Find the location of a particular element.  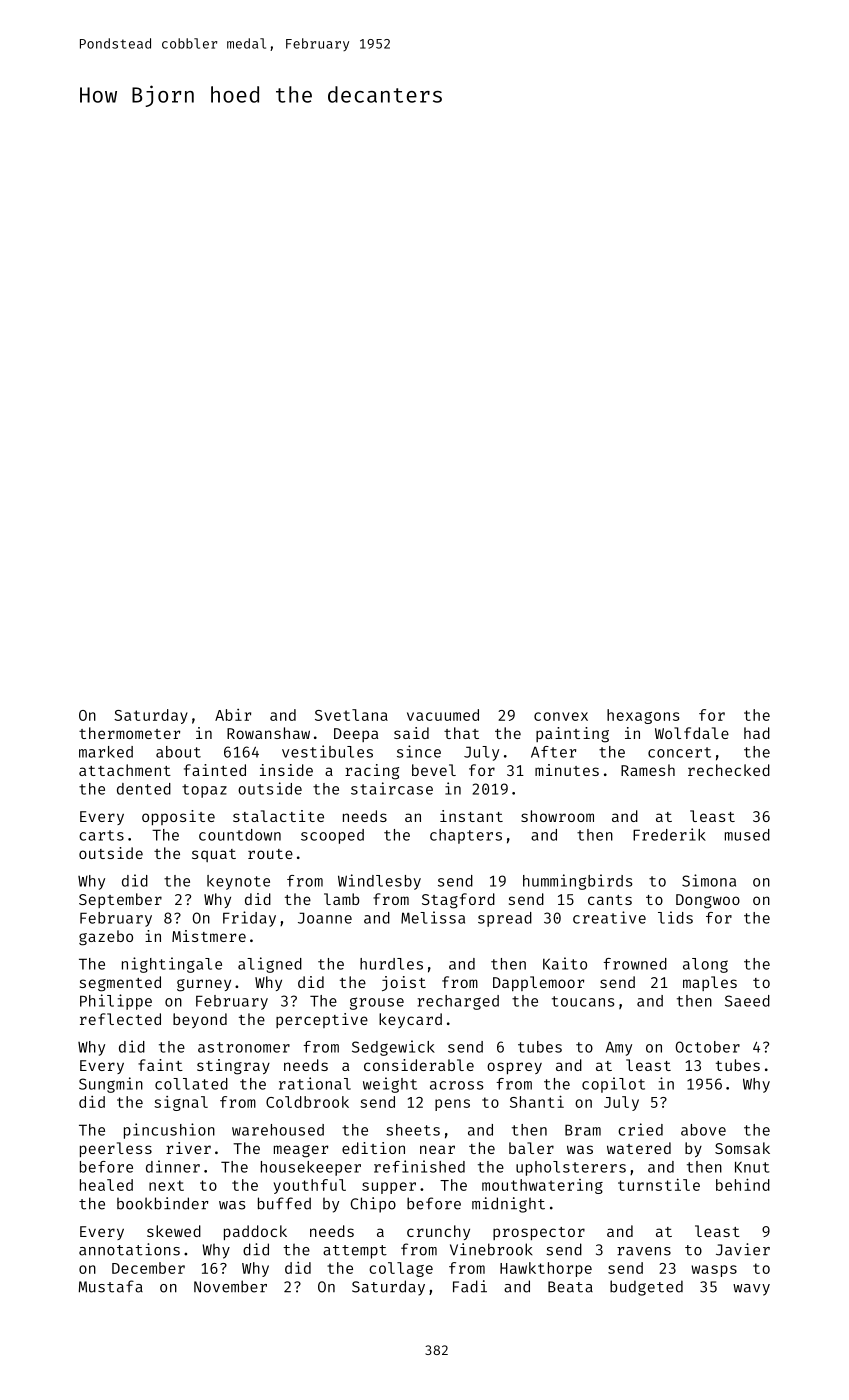

gurney is located at coordinates (204, 985).
